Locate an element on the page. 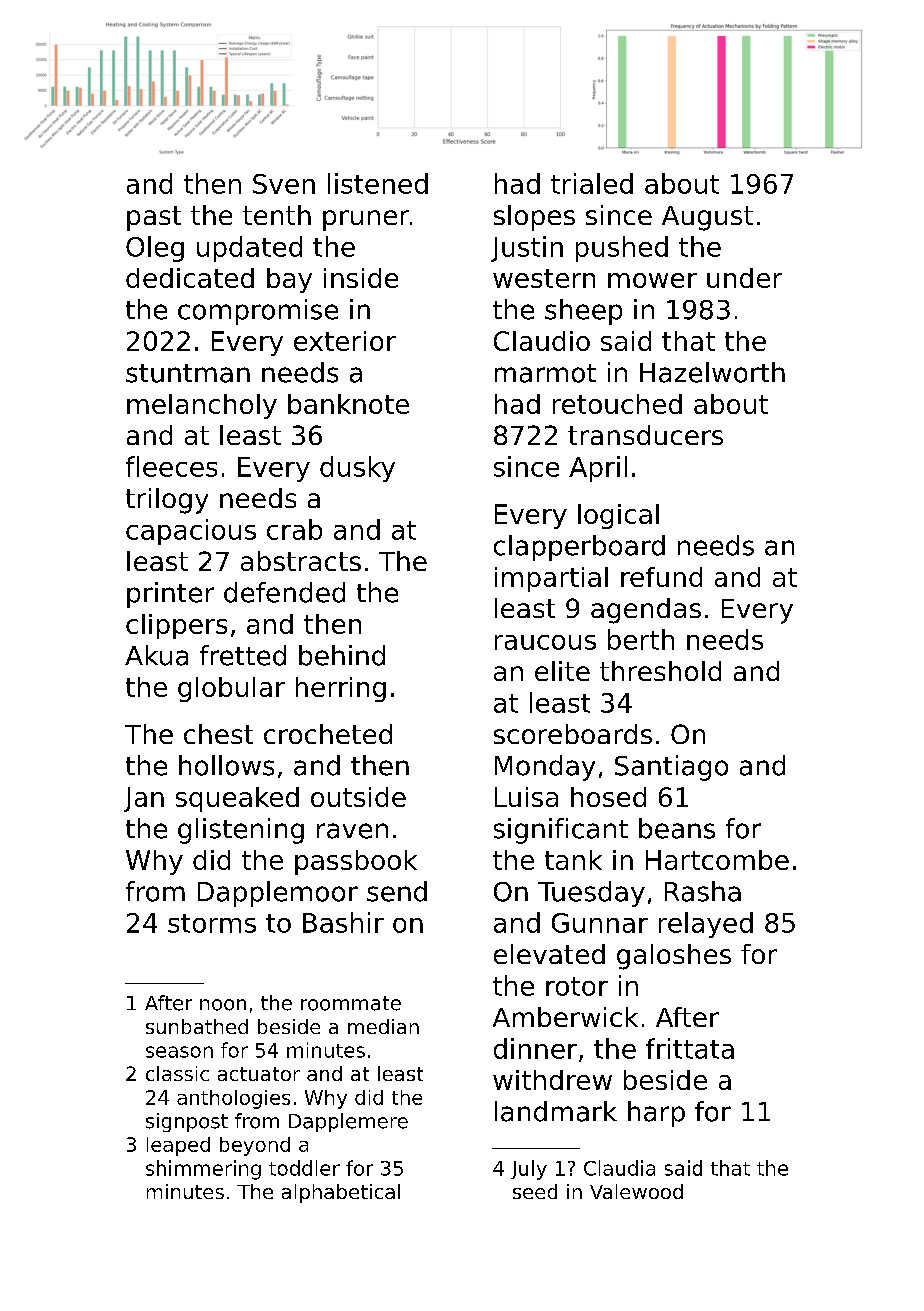 Image resolution: width=924 pixels, height=1311 pixels. behind is located at coordinates (342, 655).
